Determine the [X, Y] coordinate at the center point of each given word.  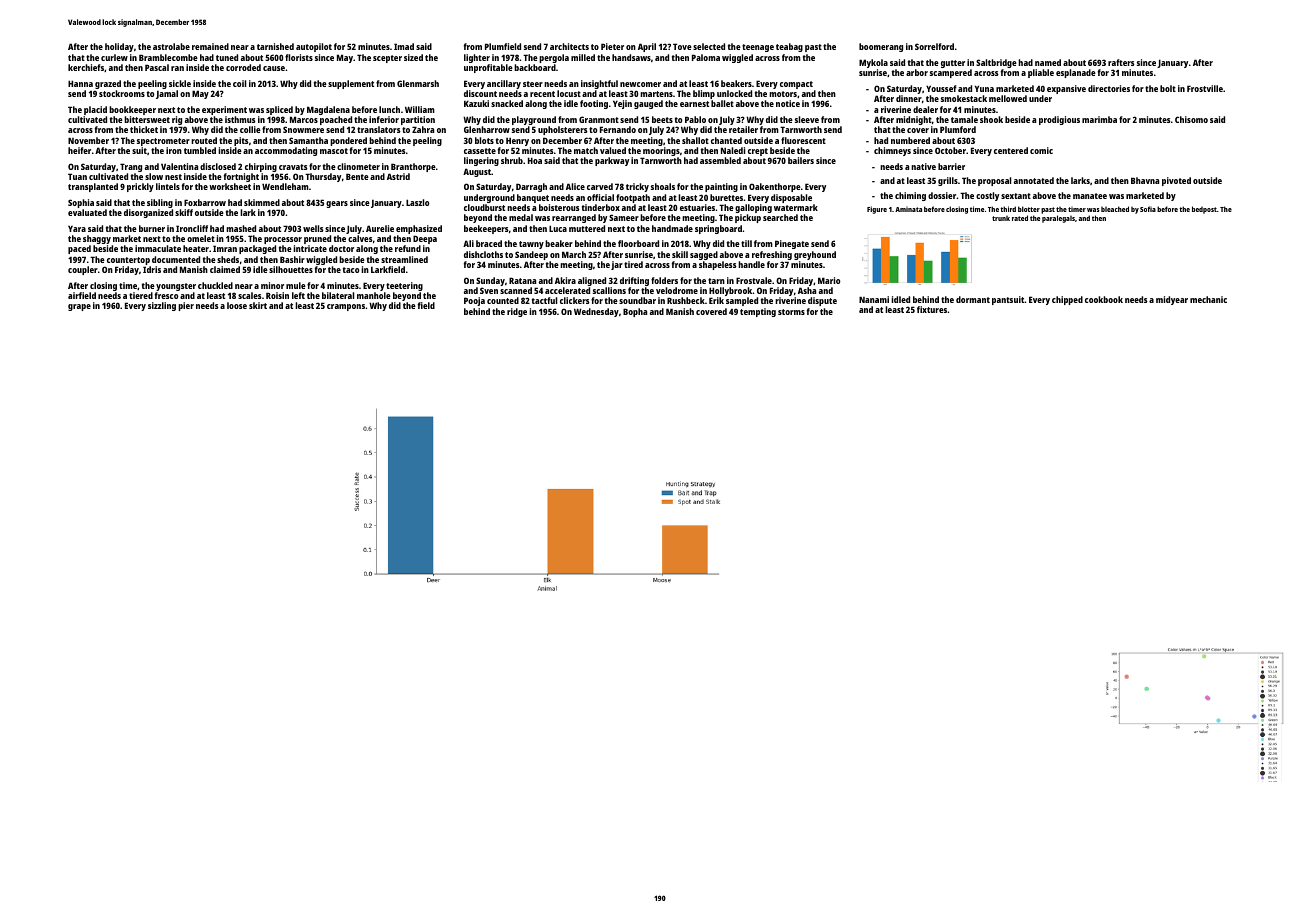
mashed [241, 228]
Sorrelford [934, 46]
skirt [258, 305]
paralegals [1058, 219]
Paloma [706, 57]
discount [480, 93]
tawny [531, 245]
